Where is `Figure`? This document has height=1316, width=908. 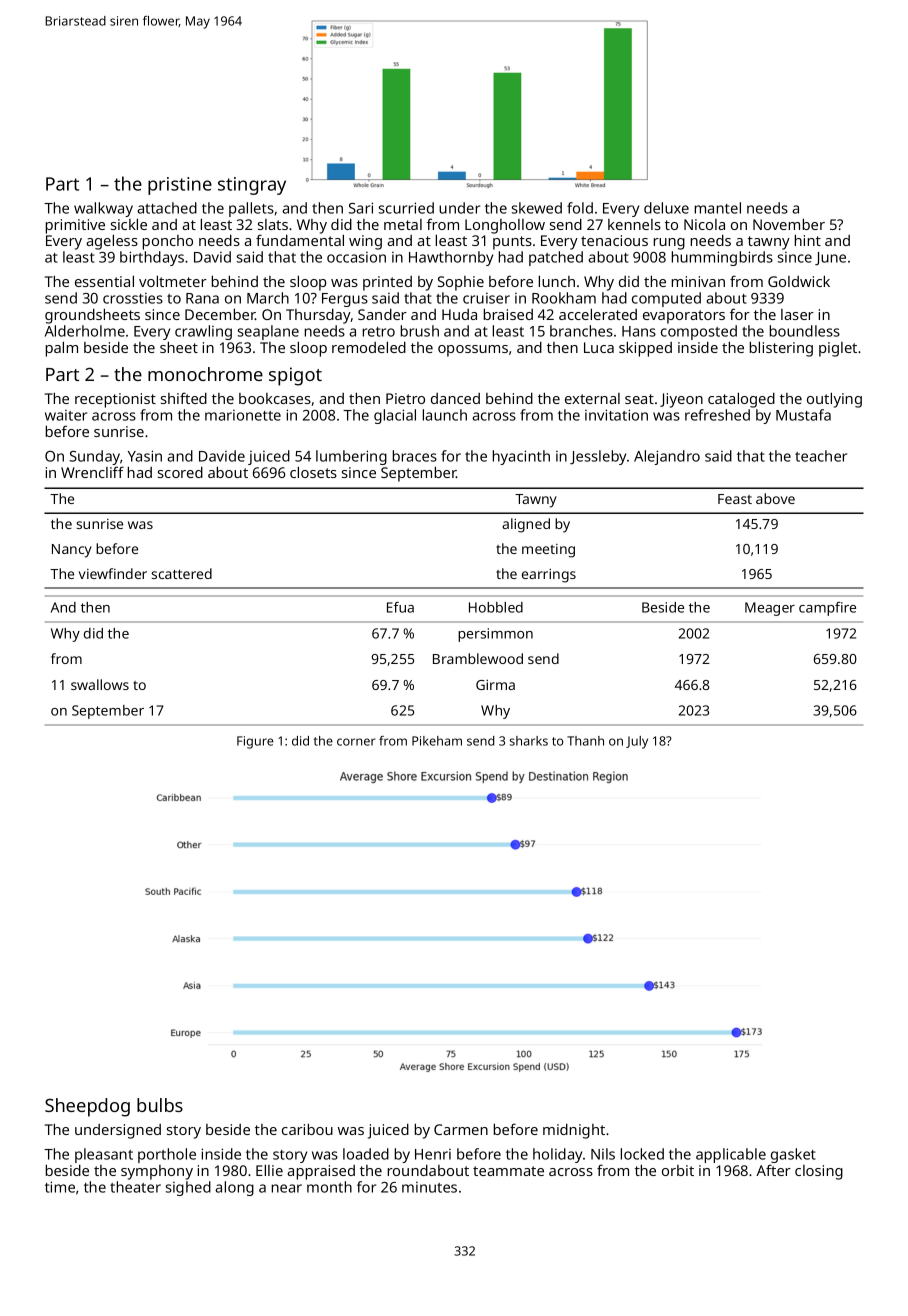
Figure is located at coordinates (255, 742).
